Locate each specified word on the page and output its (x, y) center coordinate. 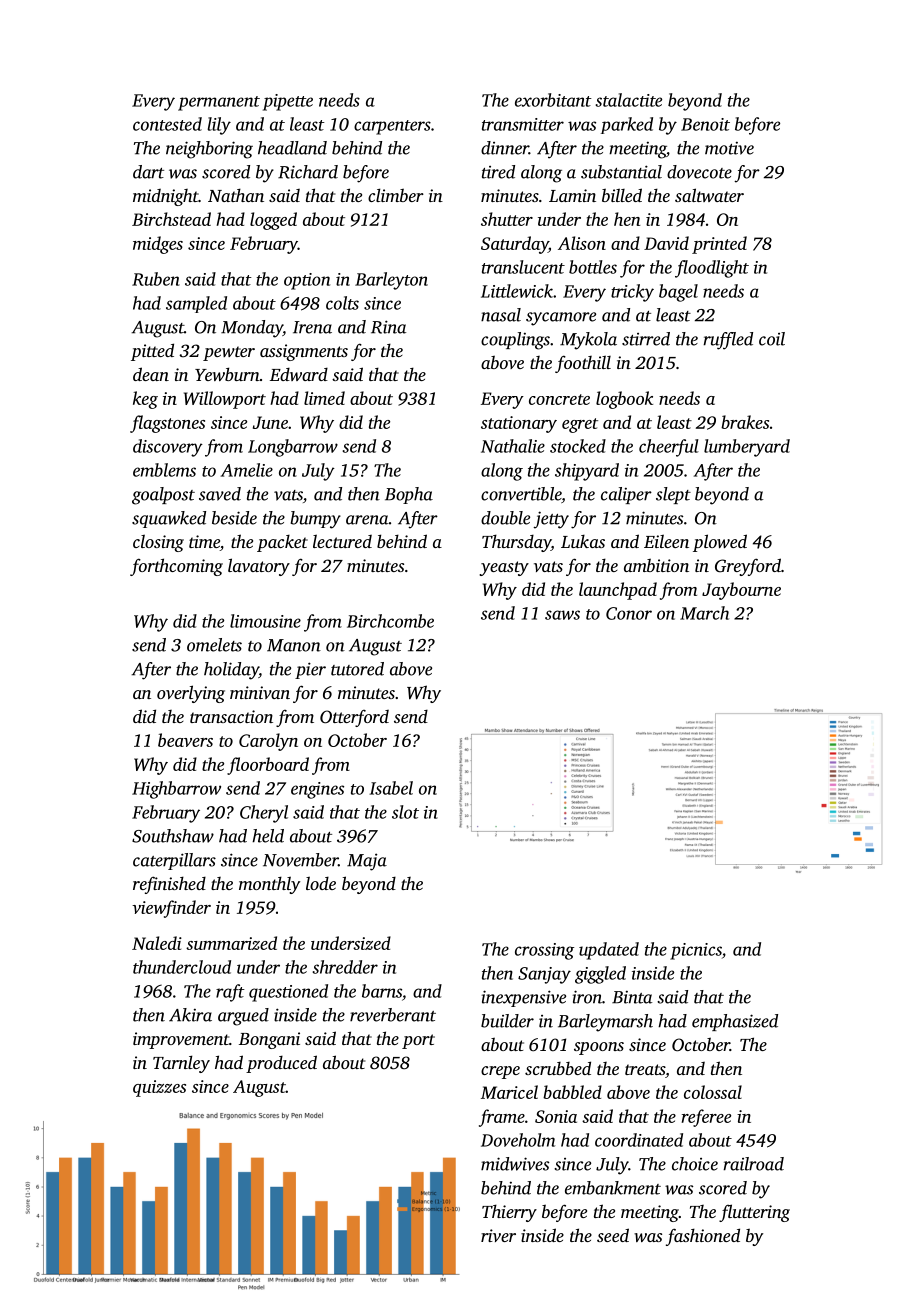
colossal (713, 1092)
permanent (219, 103)
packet (282, 543)
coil (772, 339)
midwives (515, 1164)
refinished (169, 885)
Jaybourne (741, 591)
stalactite (629, 100)
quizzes (159, 1088)
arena (367, 520)
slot (405, 812)
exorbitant (553, 100)
